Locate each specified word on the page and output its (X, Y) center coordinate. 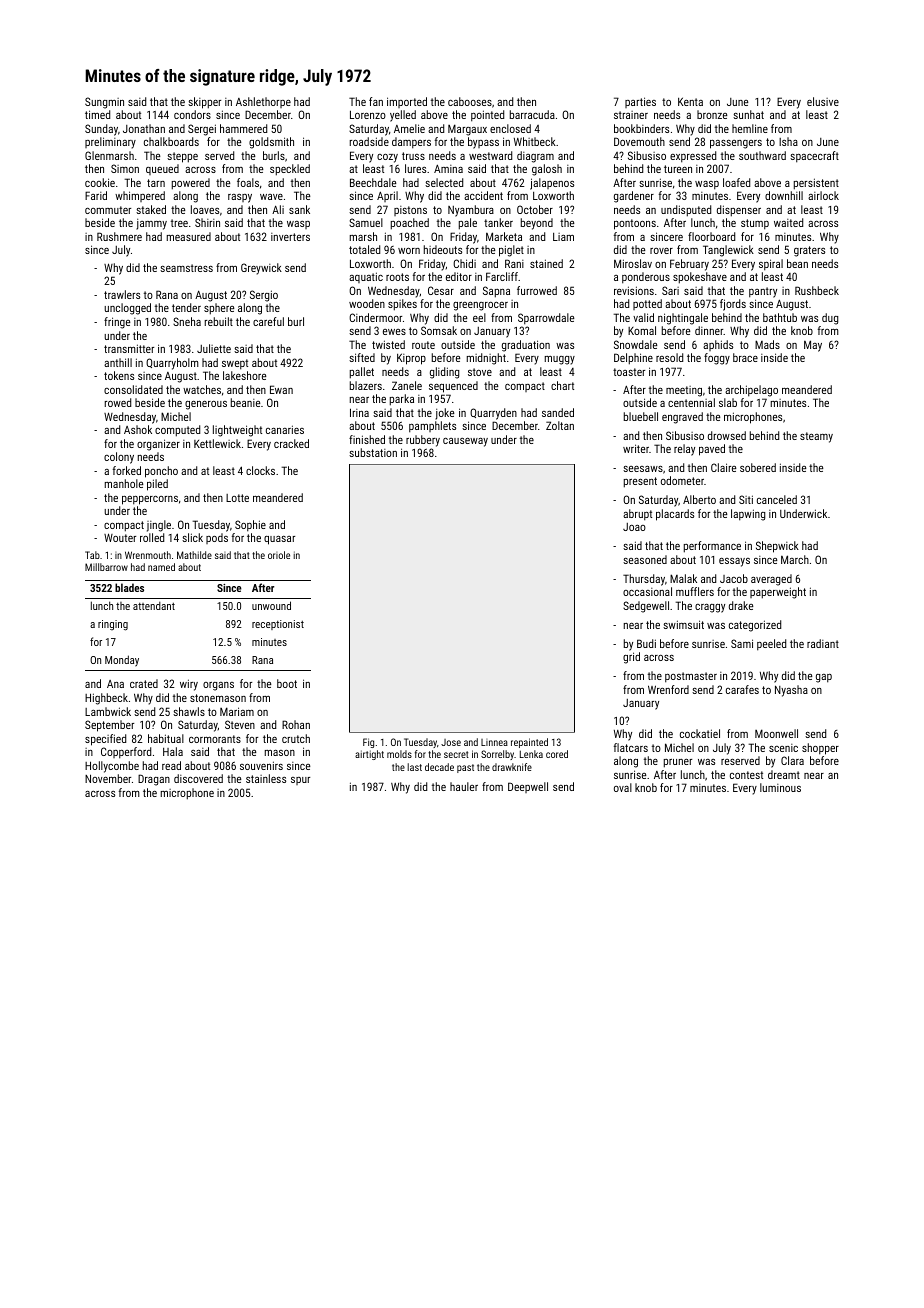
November (108, 778)
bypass (483, 143)
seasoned (645, 559)
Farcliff (502, 276)
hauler (464, 786)
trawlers (122, 294)
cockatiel (700, 733)
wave (271, 197)
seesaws (643, 469)
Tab (92, 555)
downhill (784, 195)
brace (745, 357)
